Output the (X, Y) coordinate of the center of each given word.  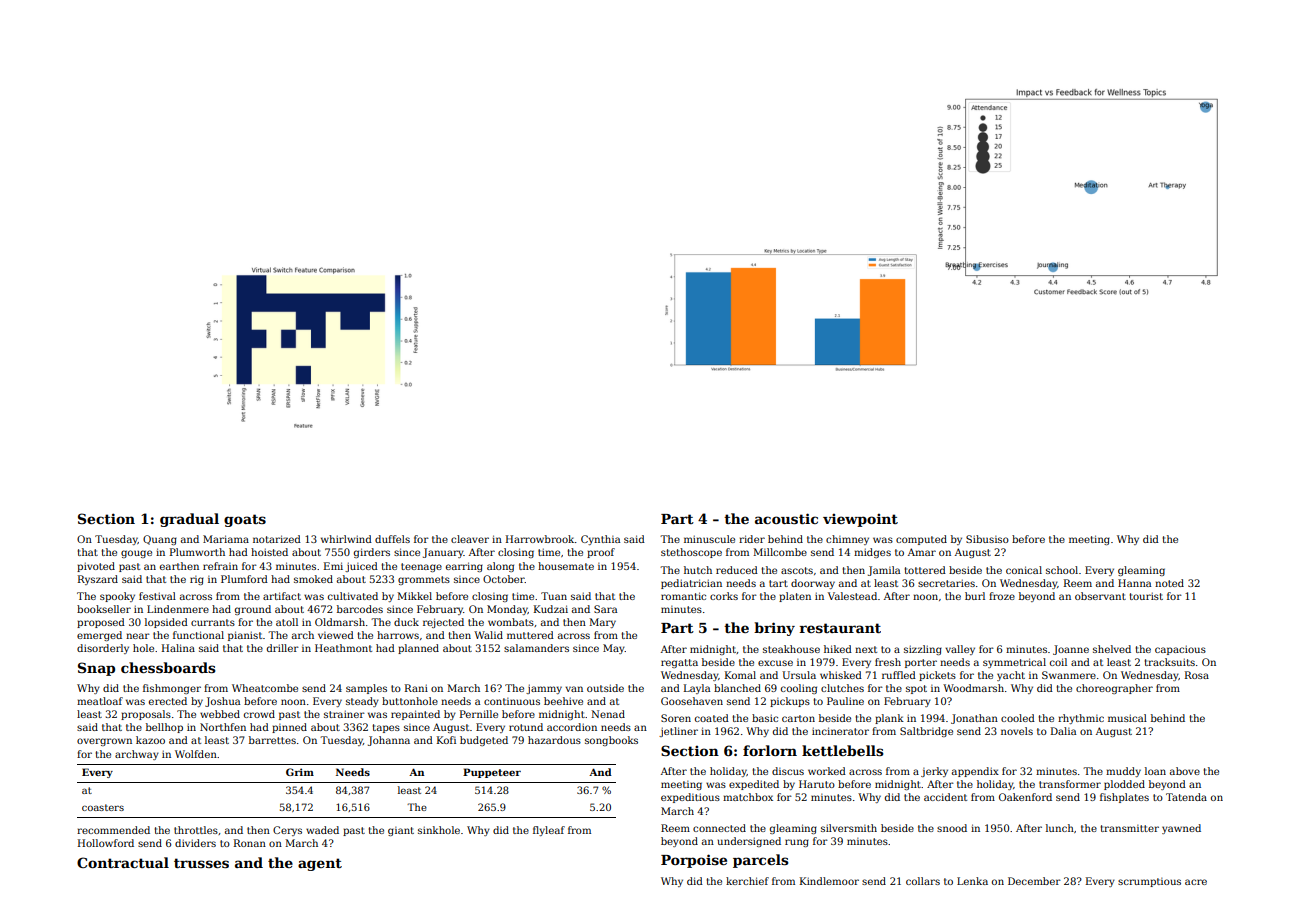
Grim (300, 772)
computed (921, 540)
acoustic (786, 518)
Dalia (1063, 731)
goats (245, 520)
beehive (563, 701)
